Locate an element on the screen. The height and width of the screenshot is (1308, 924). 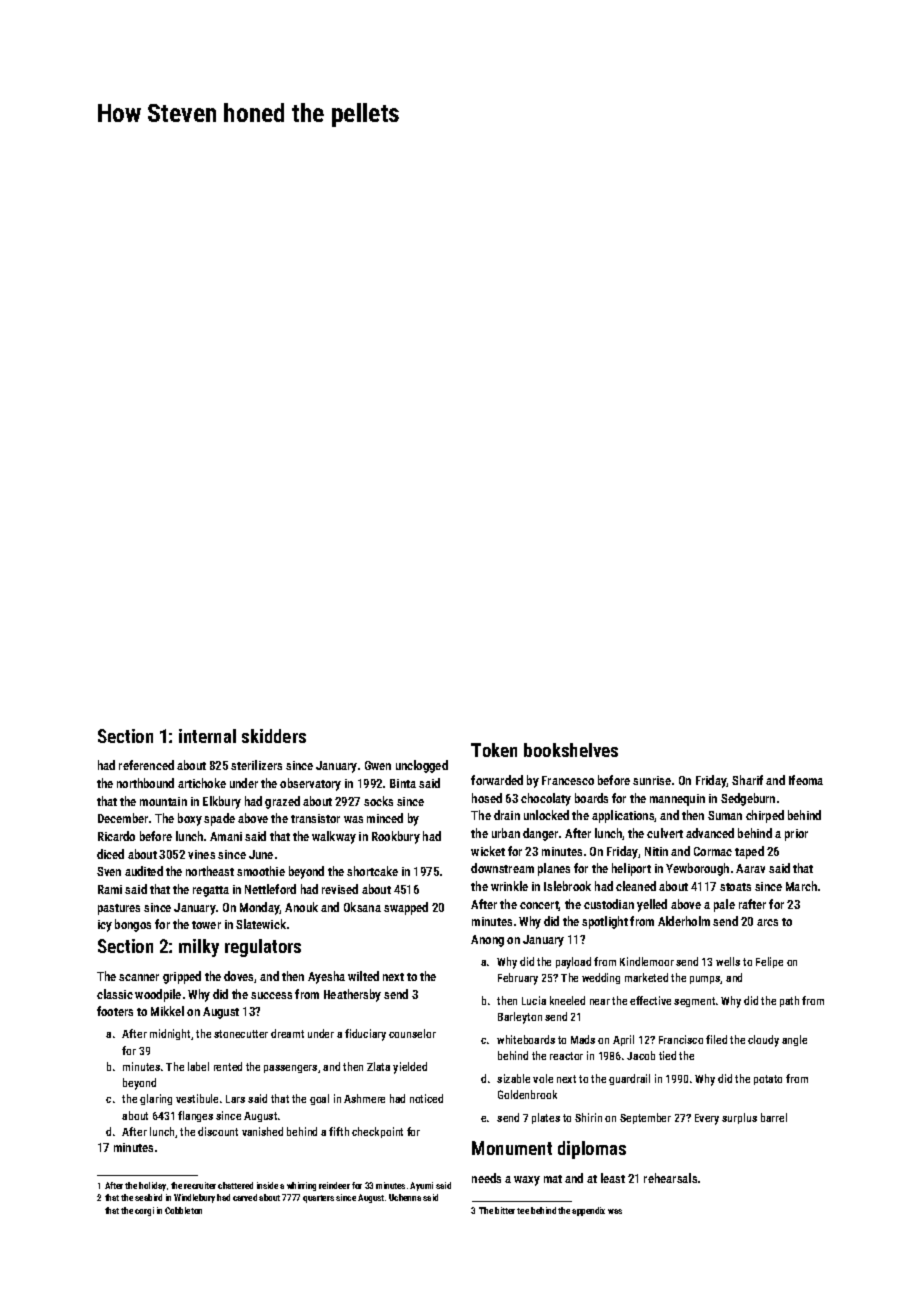
Lars is located at coordinates (235, 1099).
